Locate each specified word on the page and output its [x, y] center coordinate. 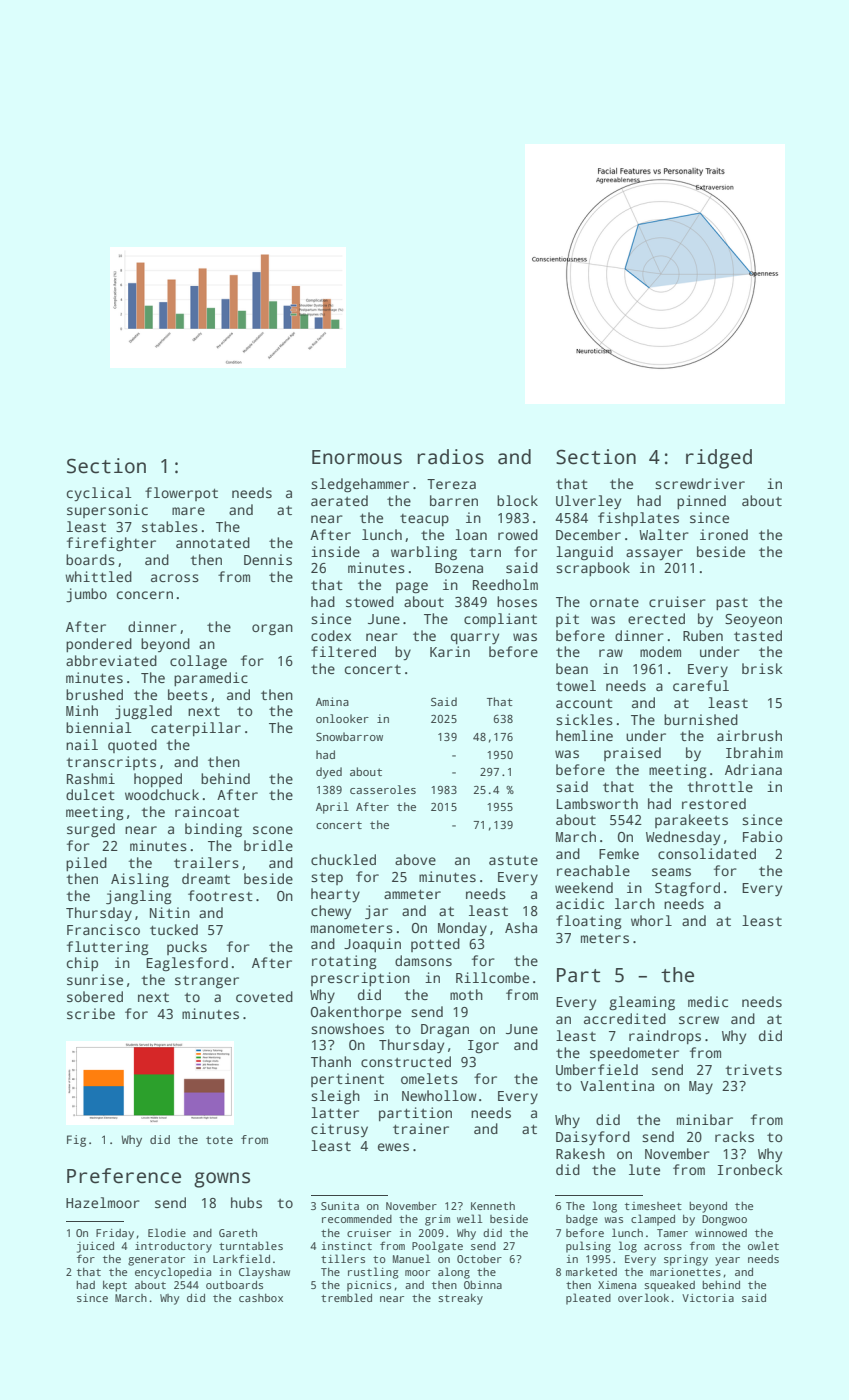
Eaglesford [187, 964]
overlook [643, 1297]
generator [156, 1261]
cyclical [99, 494]
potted [435, 945]
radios [450, 457]
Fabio [763, 836]
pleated [588, 1299]
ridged [719, 459]
